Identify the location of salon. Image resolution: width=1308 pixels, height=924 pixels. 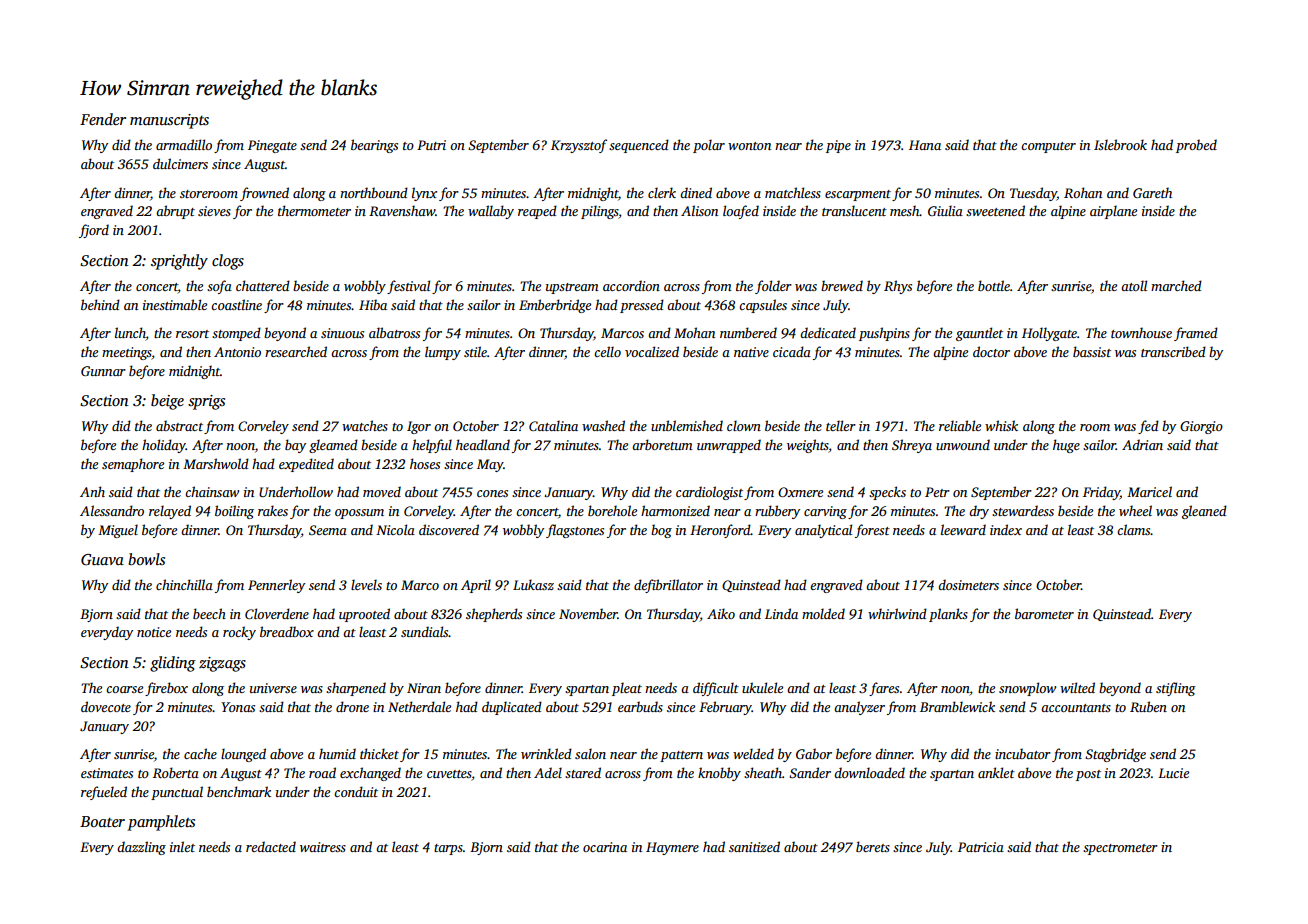
(590, 753).
